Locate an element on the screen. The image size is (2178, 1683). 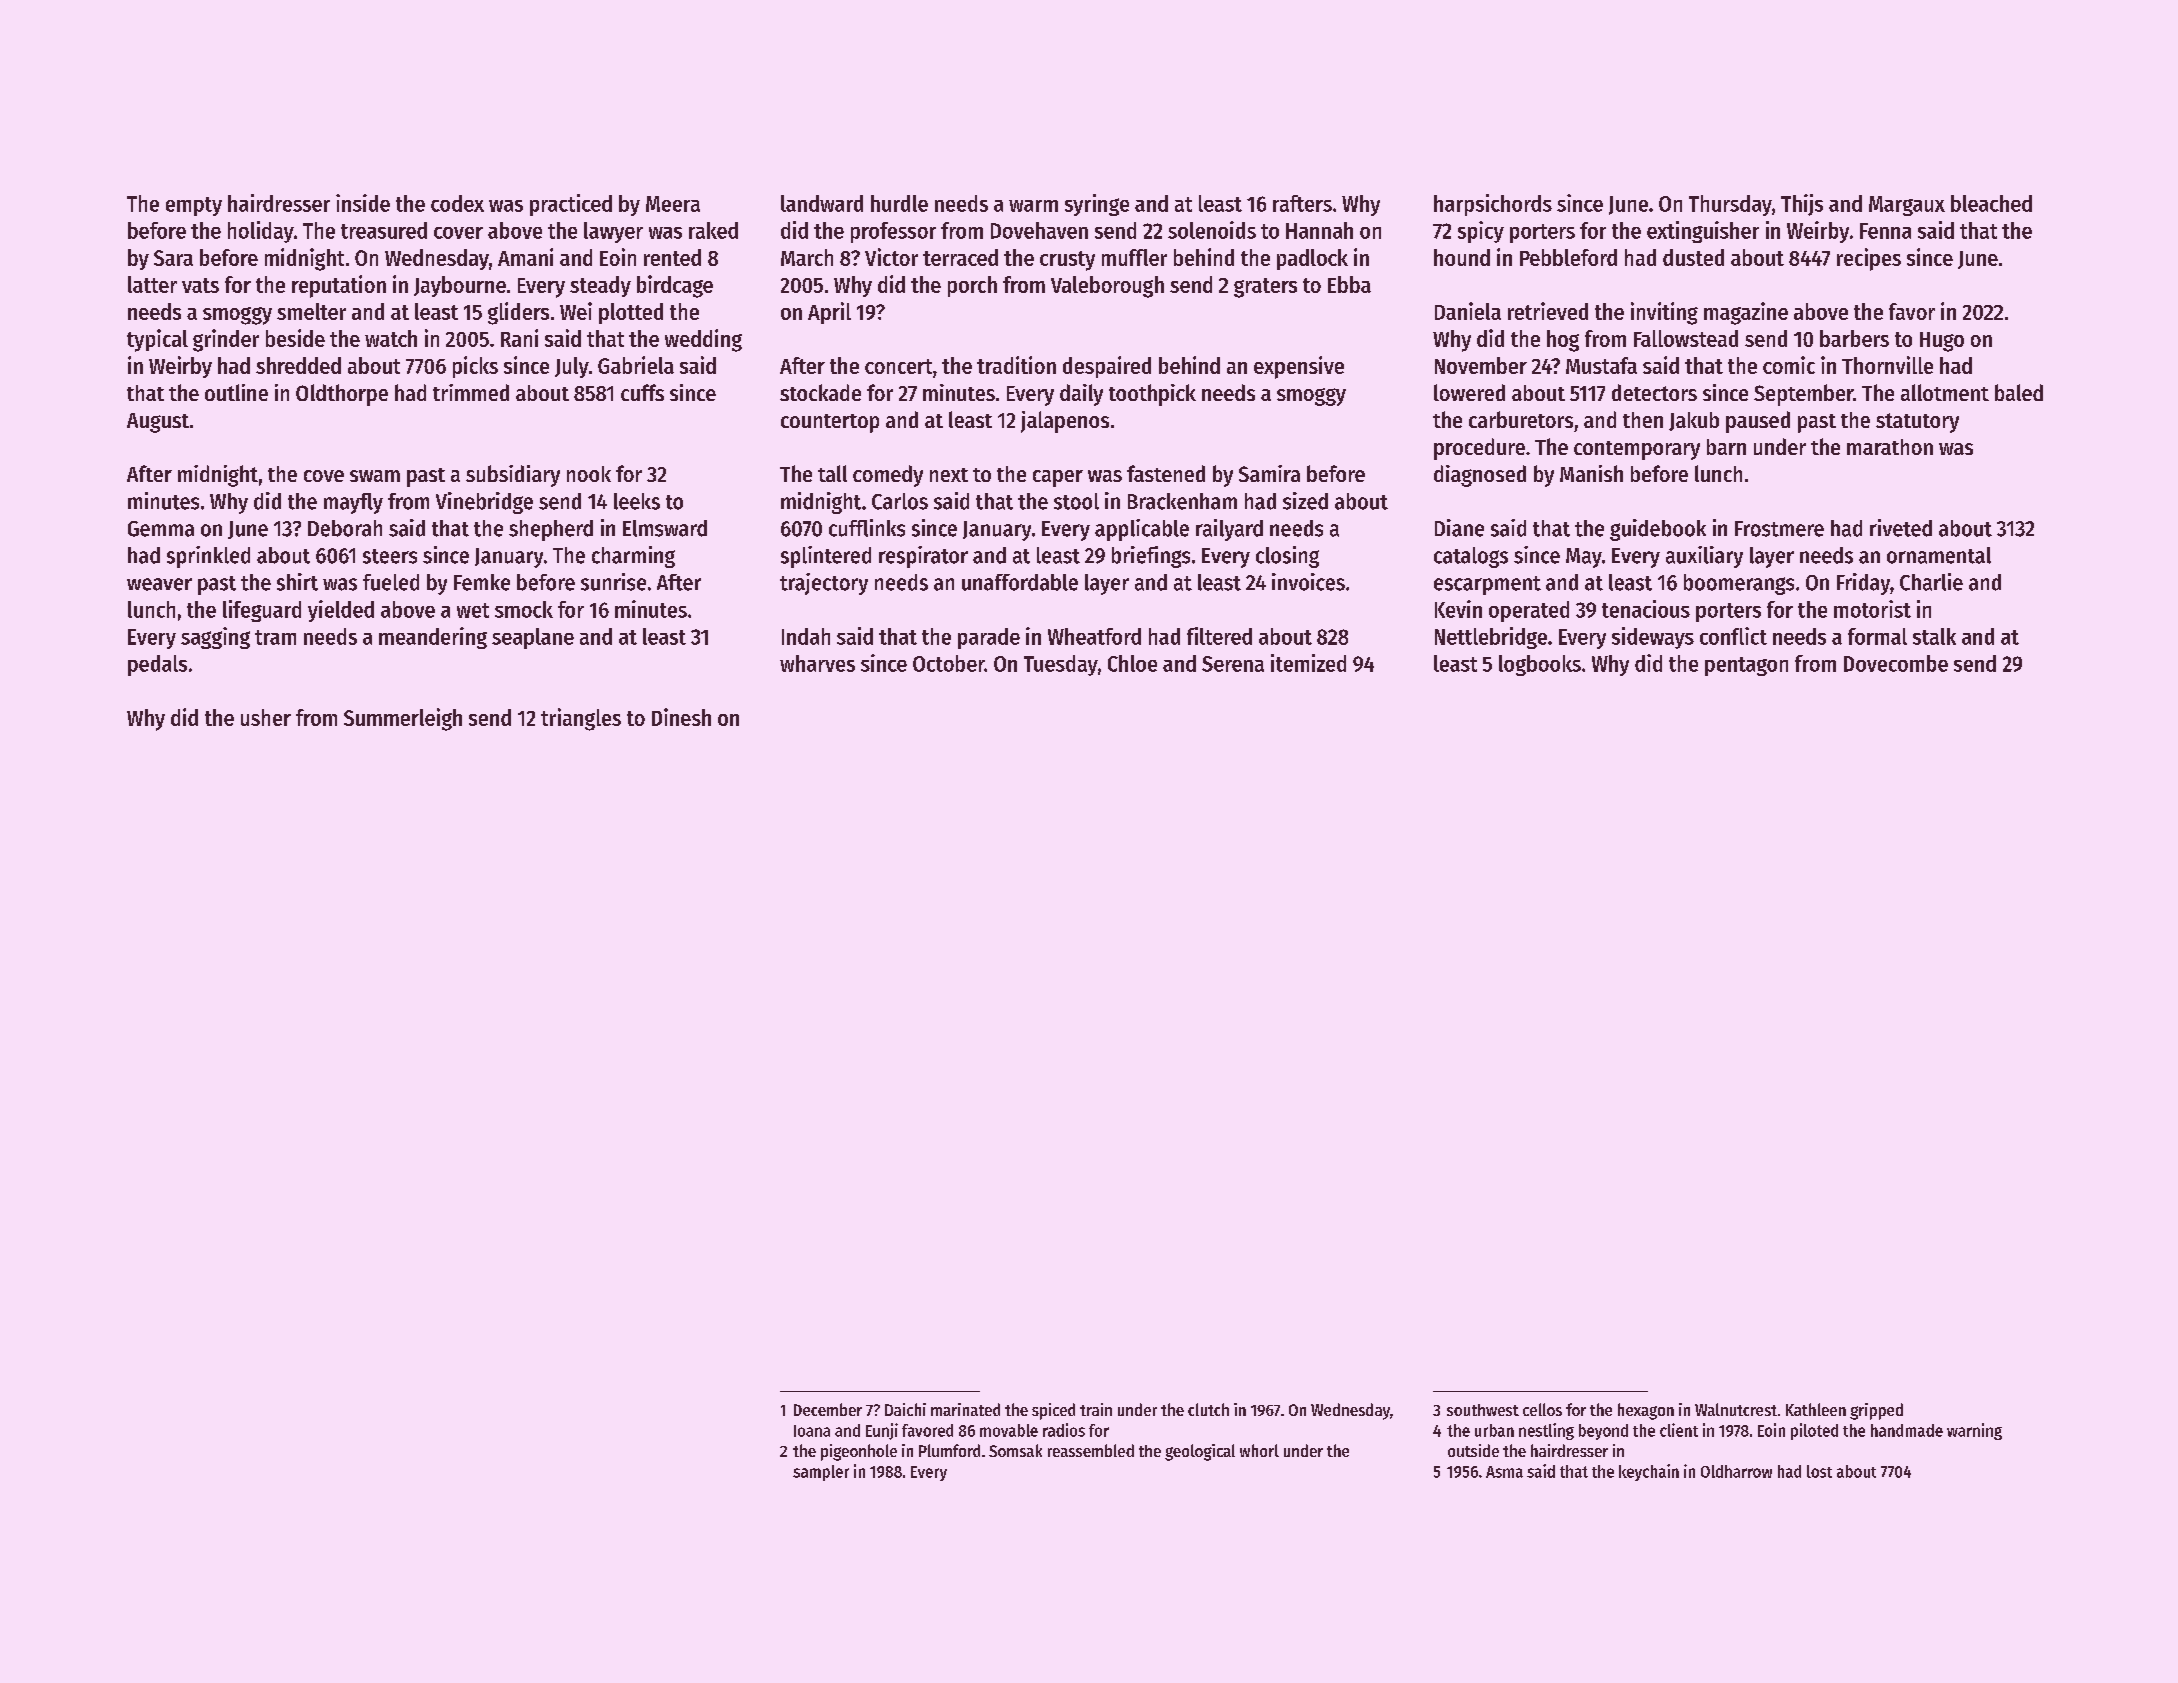
keychain is located at coordinates (1649, 1472).
